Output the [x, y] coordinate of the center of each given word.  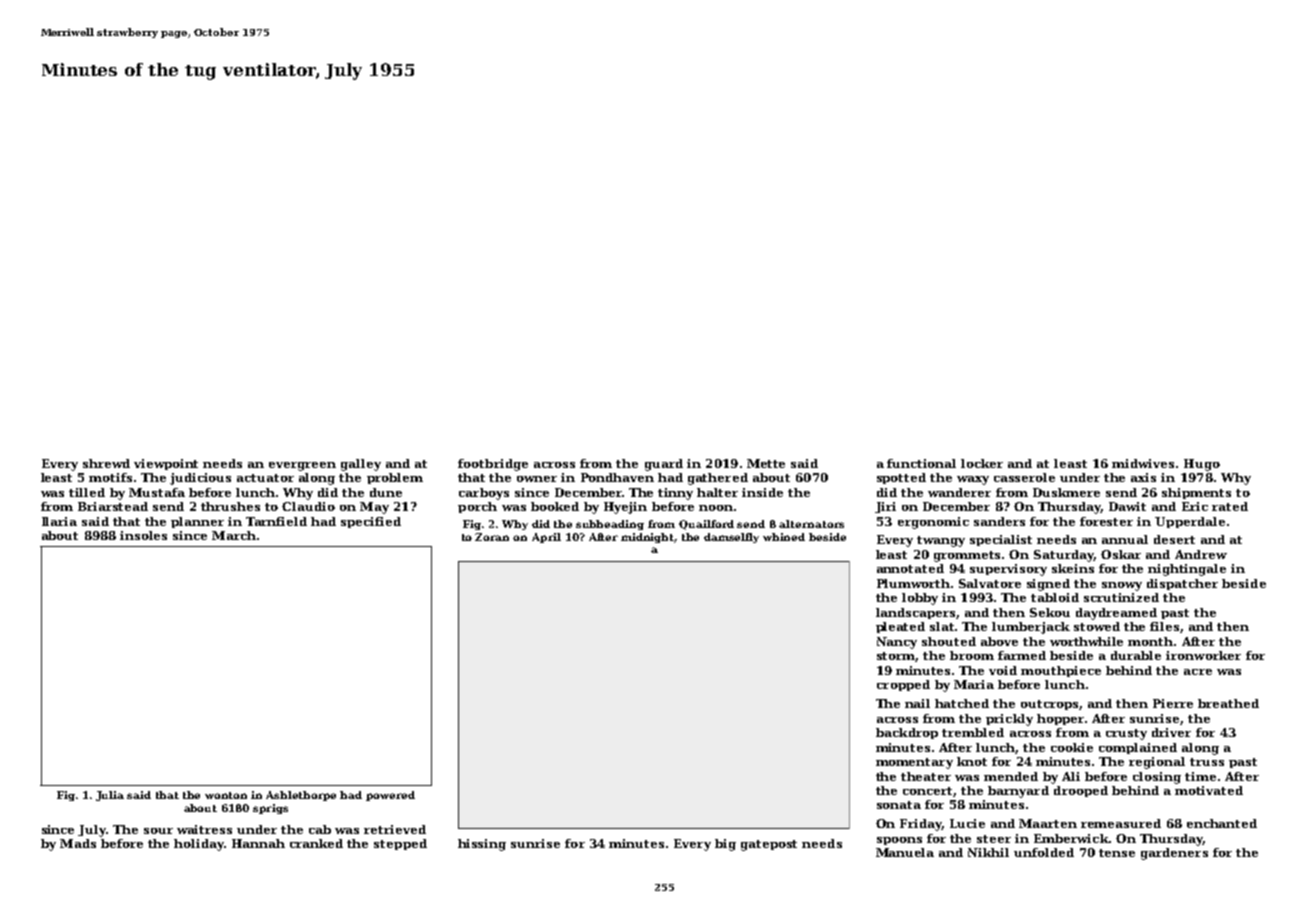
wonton [226, 795]
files [1164, 626]
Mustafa [157, 492]
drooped [1081, 791]
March [234, 535]
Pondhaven [617, 477]
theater [926, 776]
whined [784, 537]
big [725, 845]
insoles [143, 535]
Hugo [1202, 465]
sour [158, 831]
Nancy [897, 643]
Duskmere [1066, 492]
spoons [899, 841]
